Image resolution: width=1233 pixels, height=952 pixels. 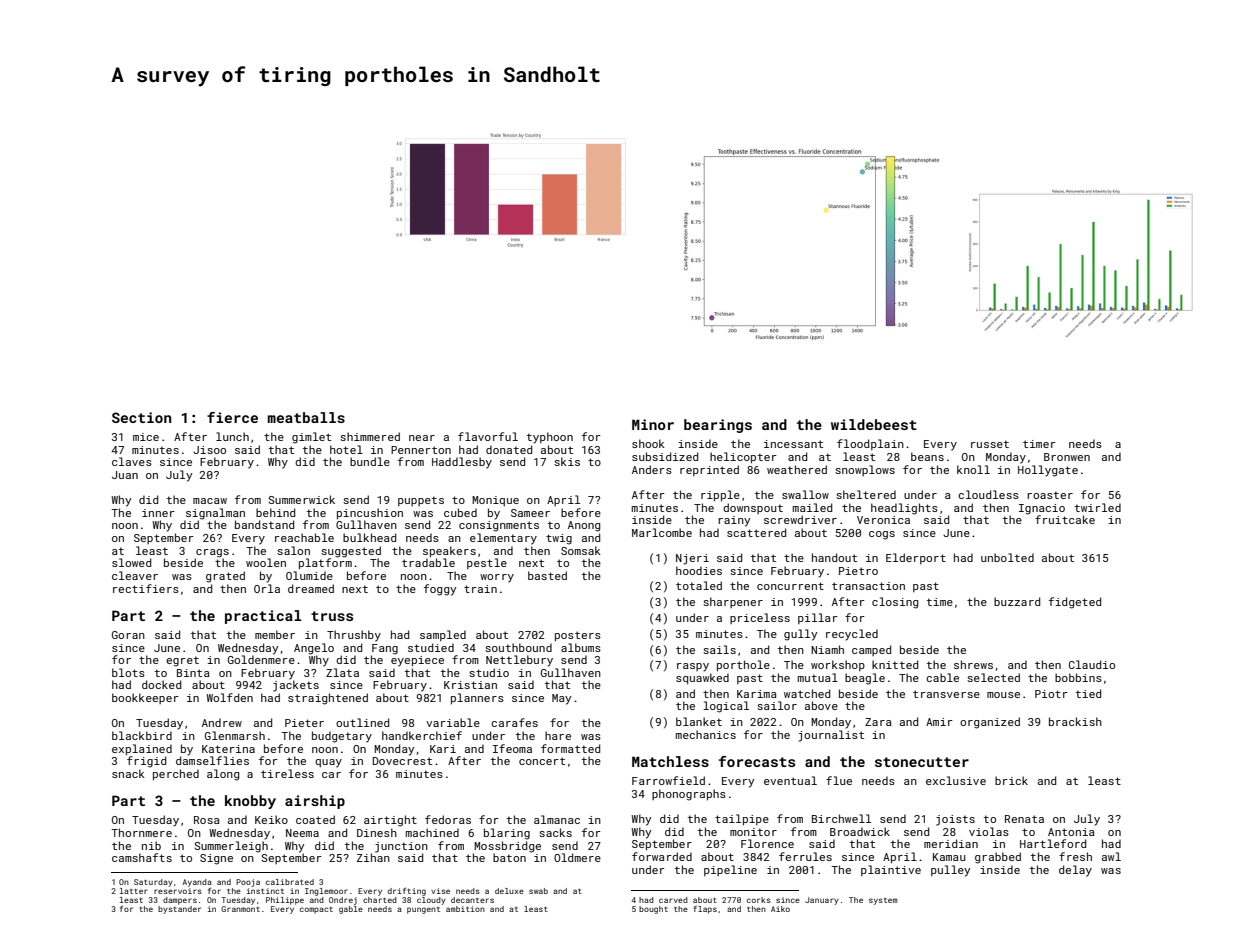 What do you see at coordinates (883, 901) in the page?
I see `system` at bounding box center [883, 901].
